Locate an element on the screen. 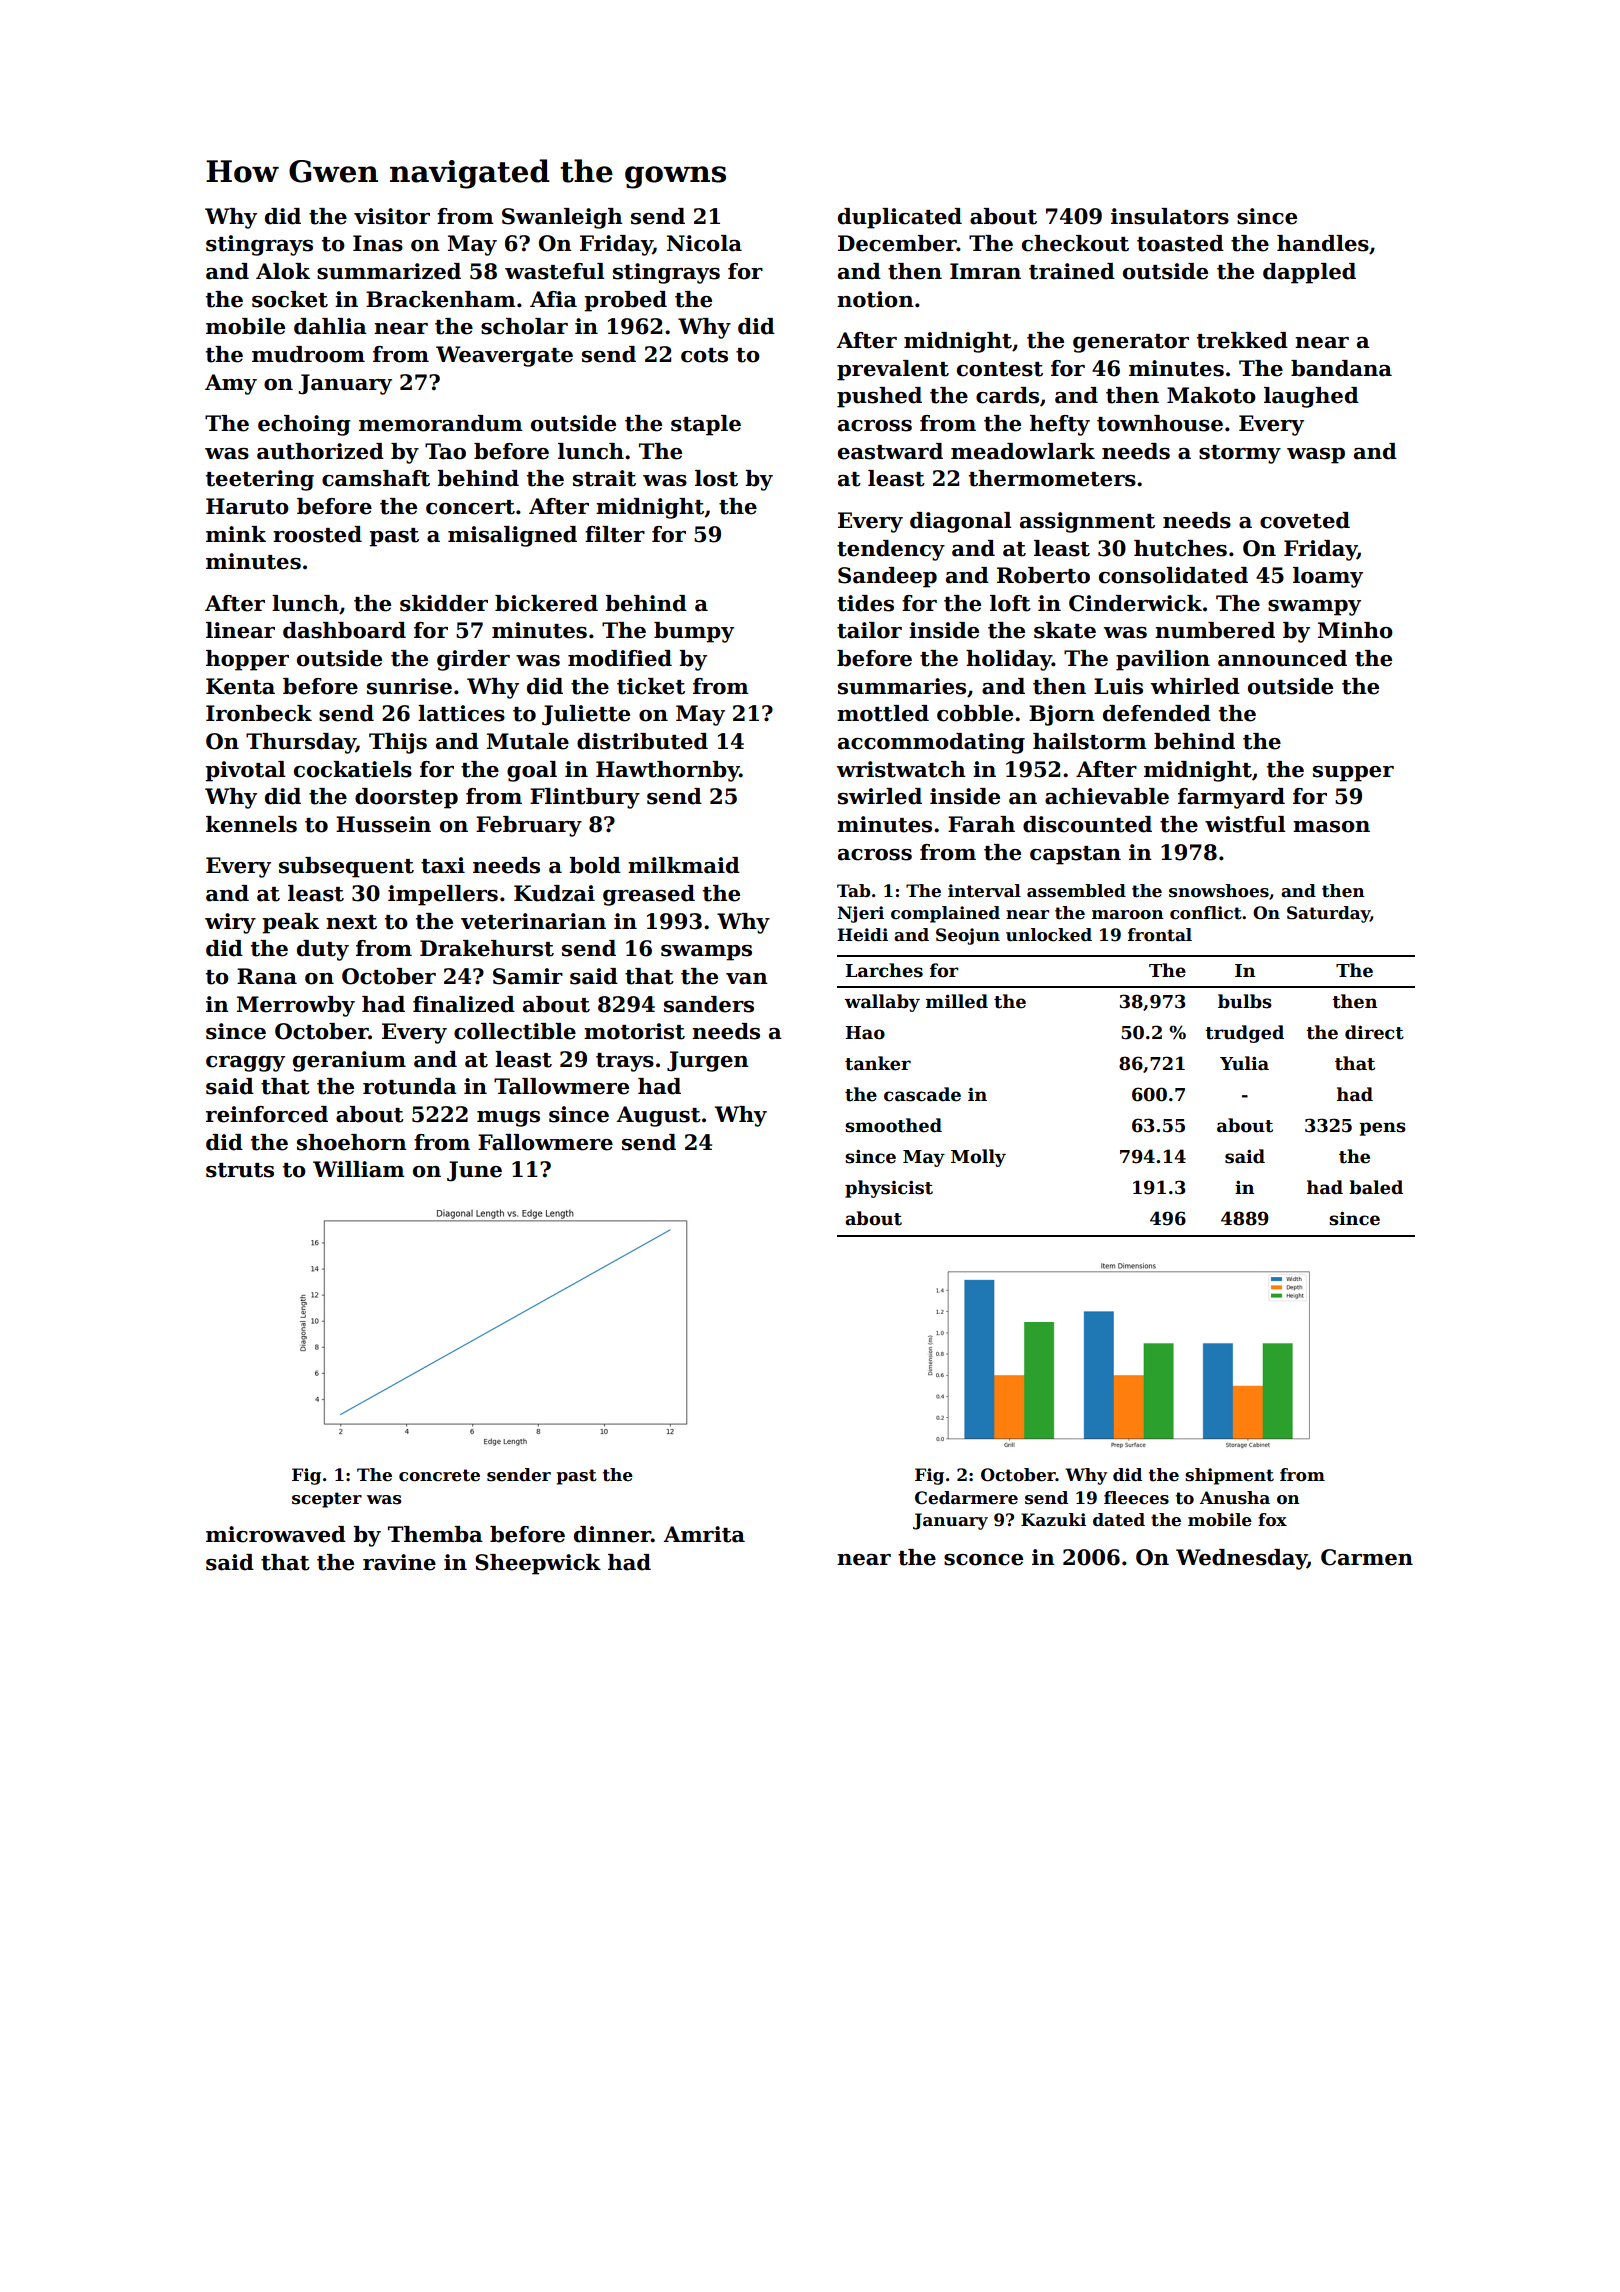 The width and height of the screenshot is (1620, 2292). pavilion is located at coordinates (1163, 660).
